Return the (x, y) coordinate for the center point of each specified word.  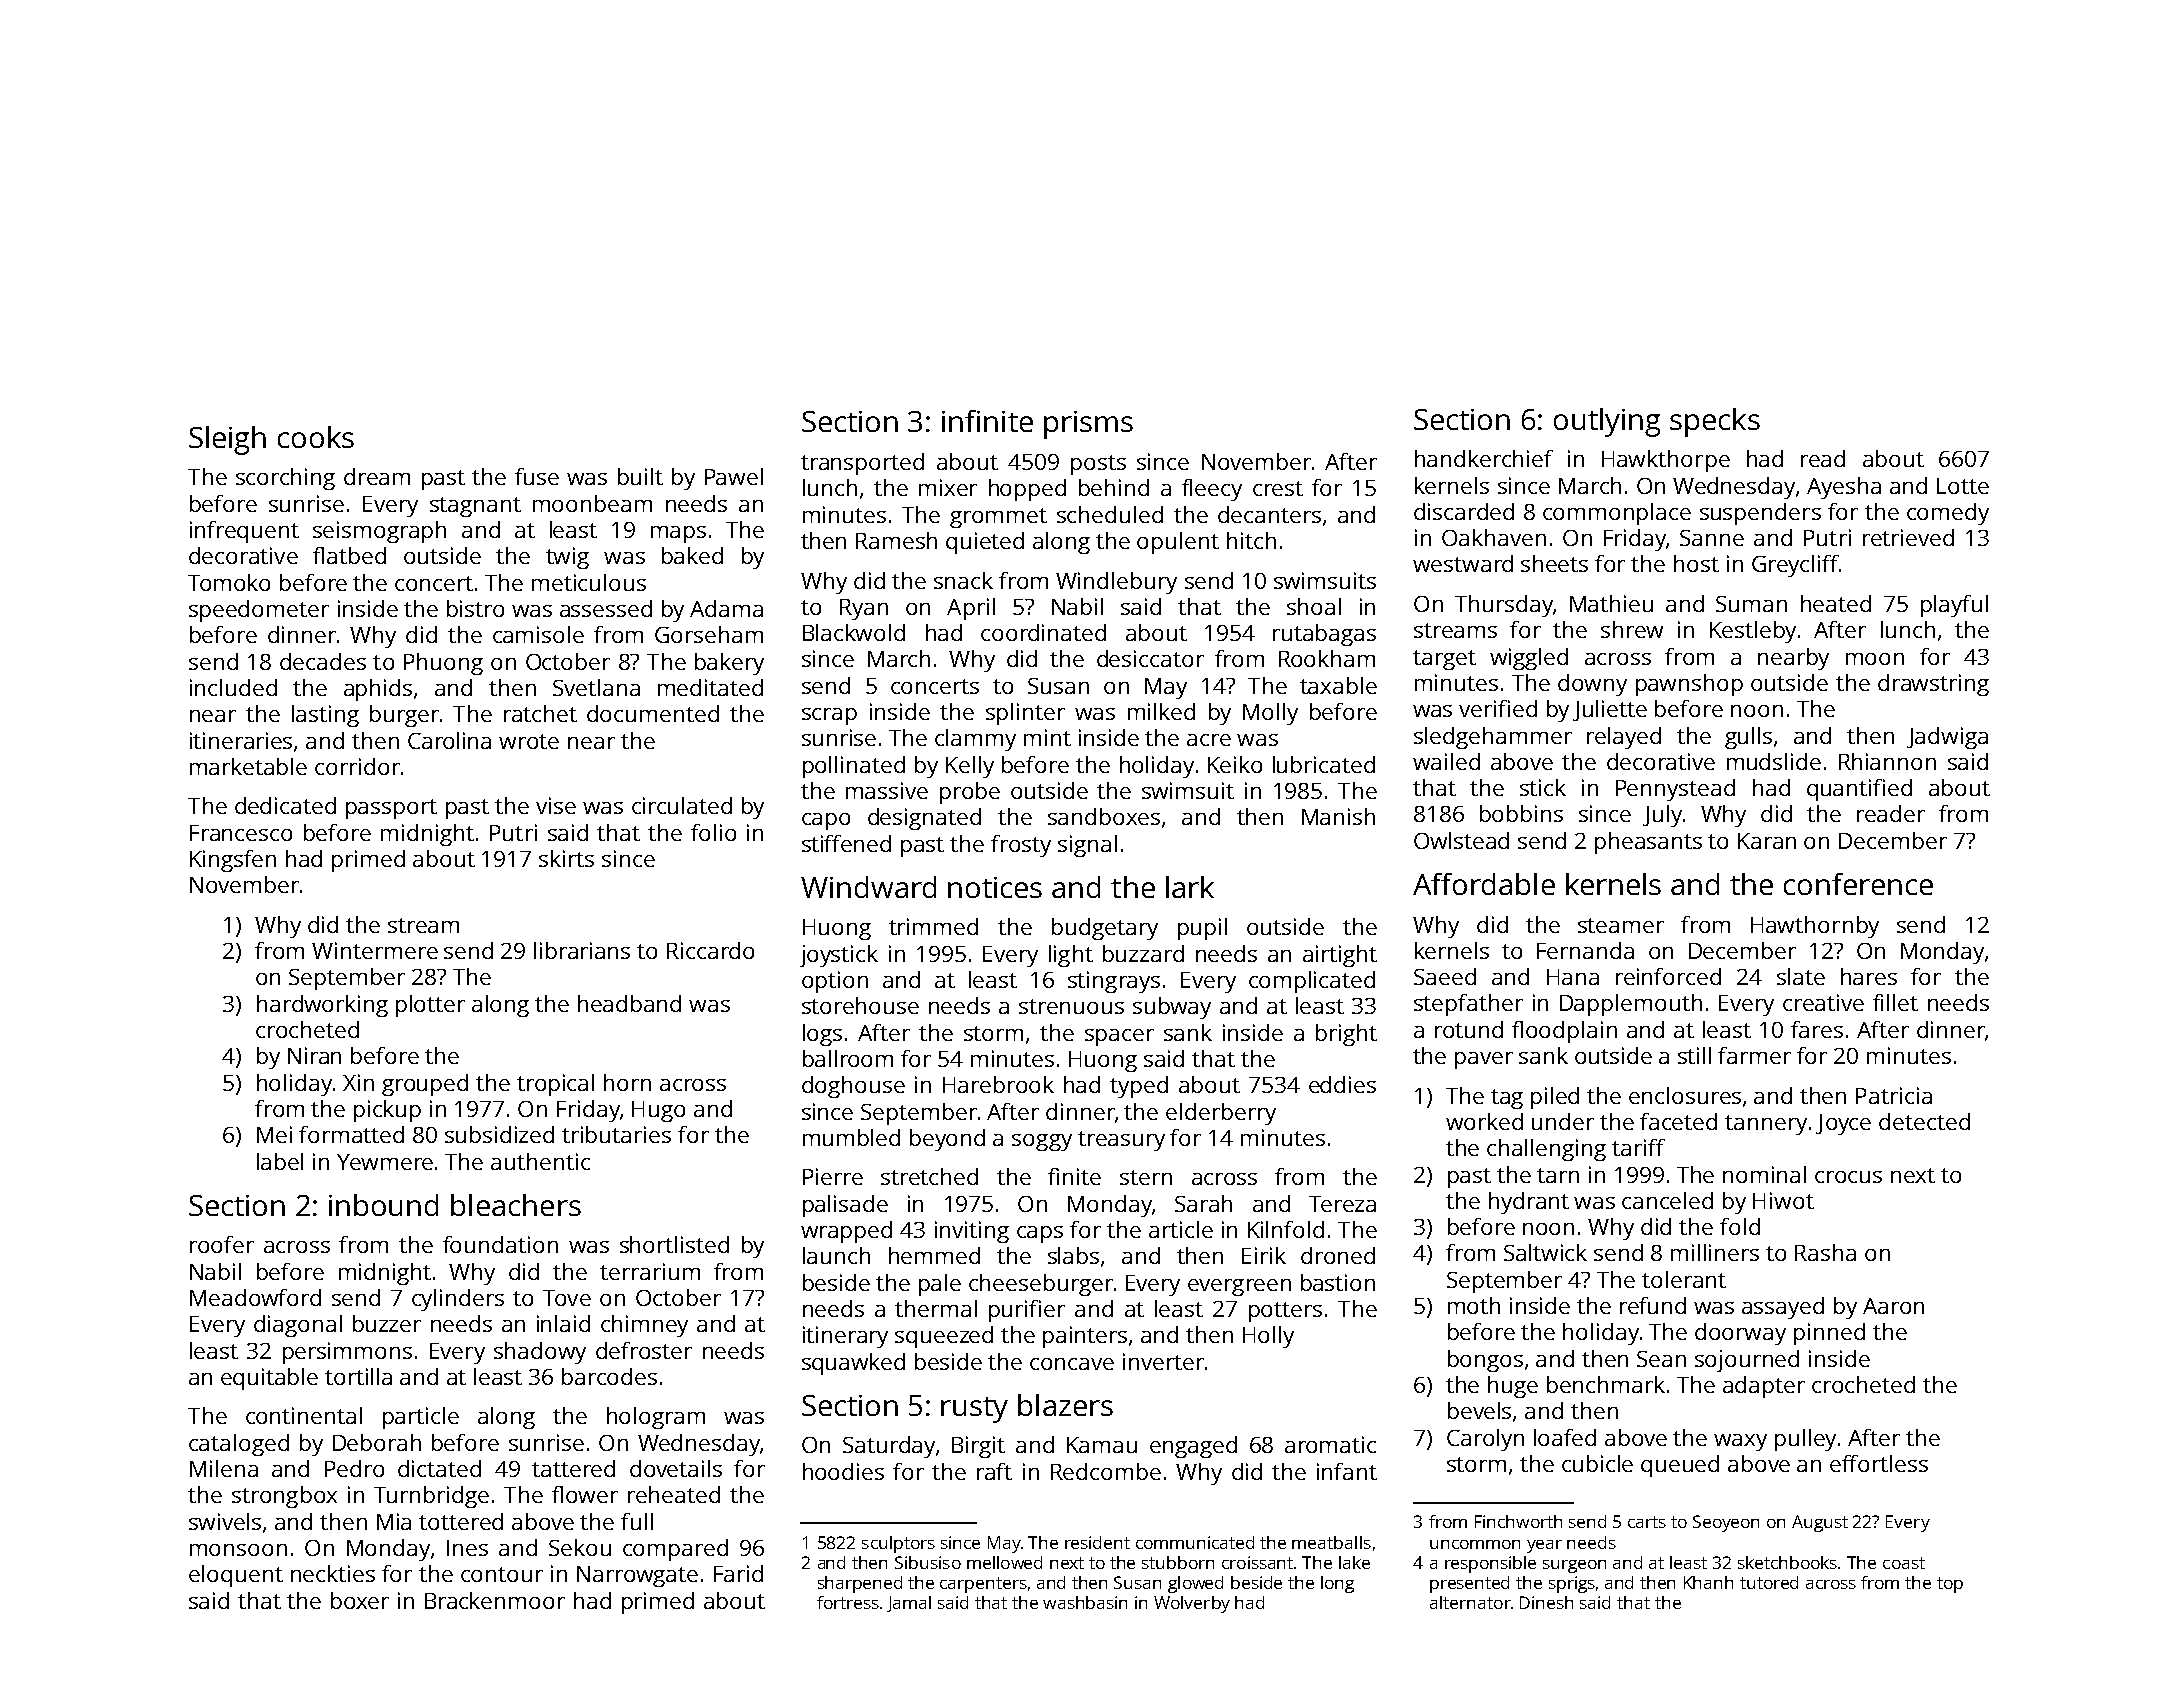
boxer (360, 1600)
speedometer (259, 611)
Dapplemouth (1631, 1005)
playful (1954, 606)
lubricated (1324, 764)
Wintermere (375, 950)
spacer (1119, 1037)
